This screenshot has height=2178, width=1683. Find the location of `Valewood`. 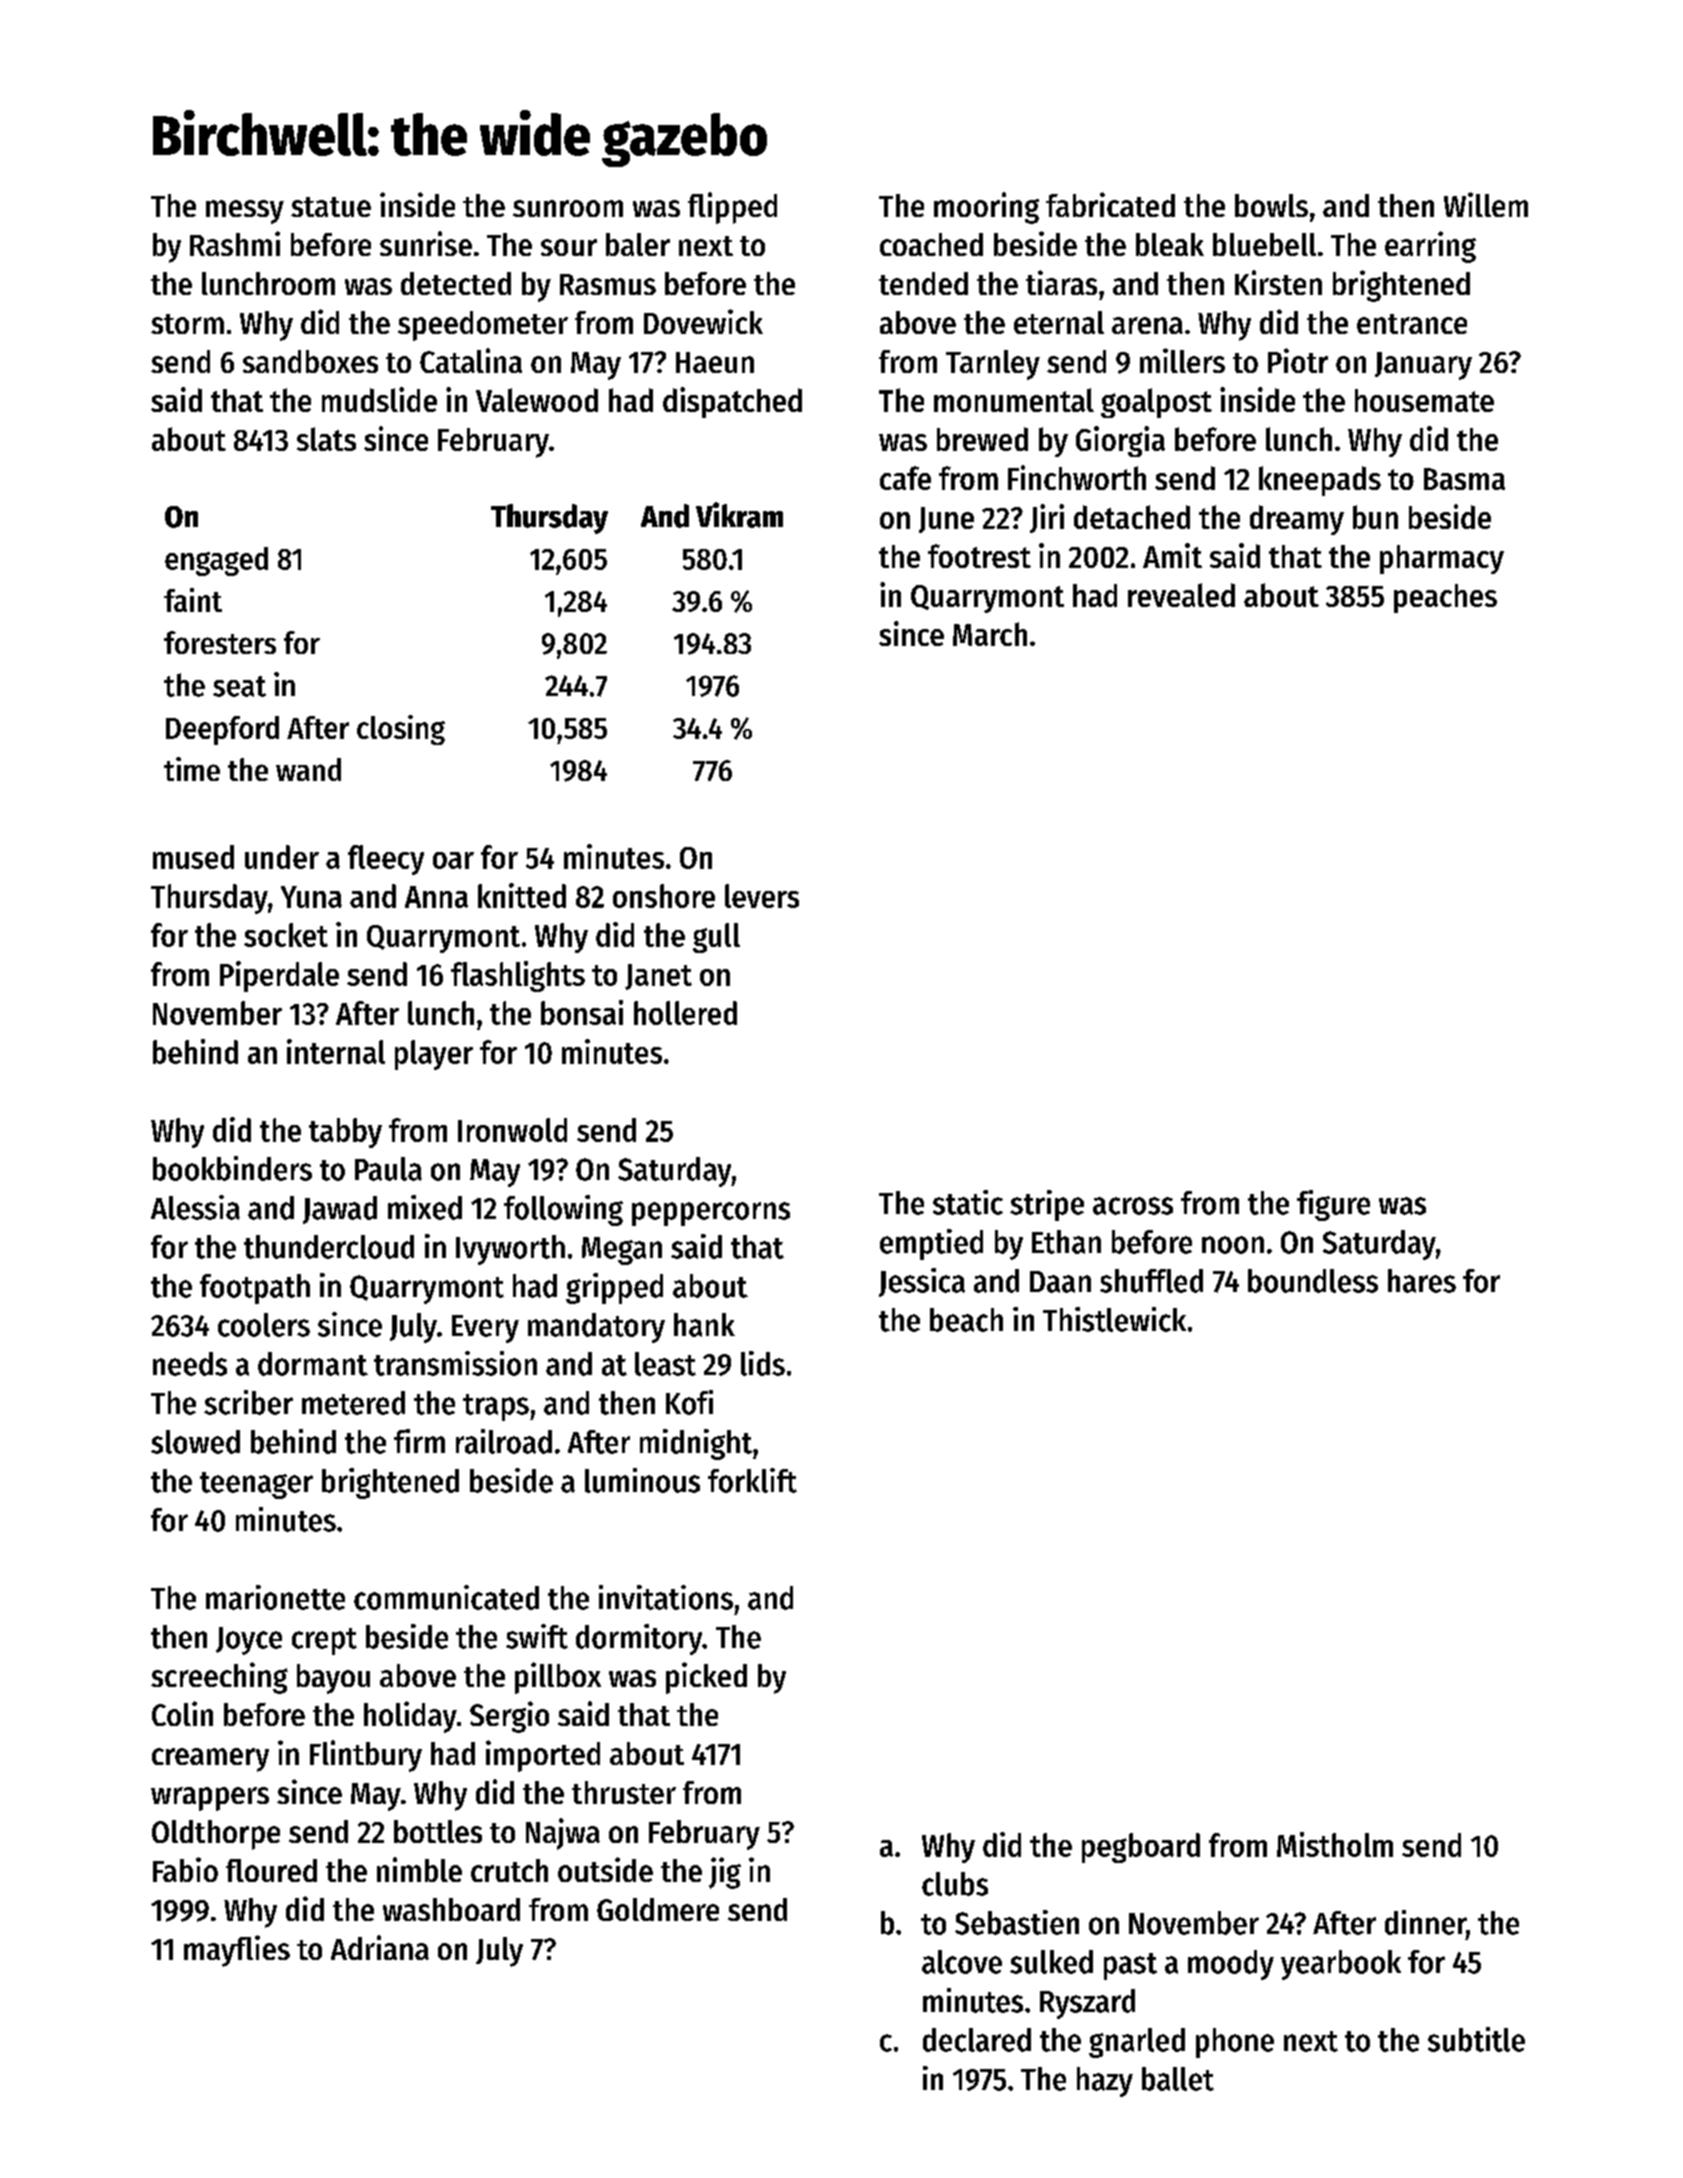

Valewood is located at coordinates (537, 400).
